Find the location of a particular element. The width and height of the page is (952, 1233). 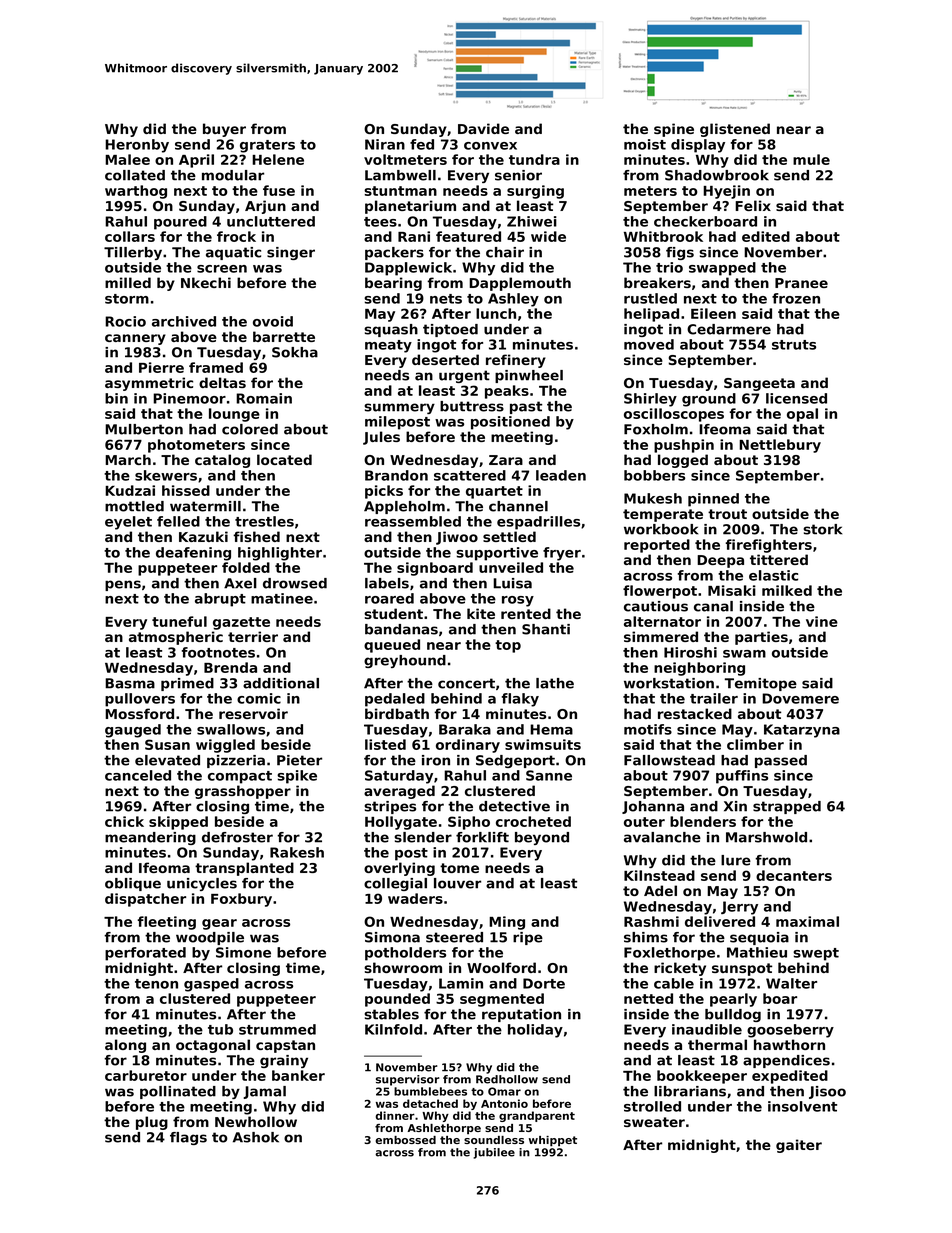

slender is located at coordinates (423, 837).
